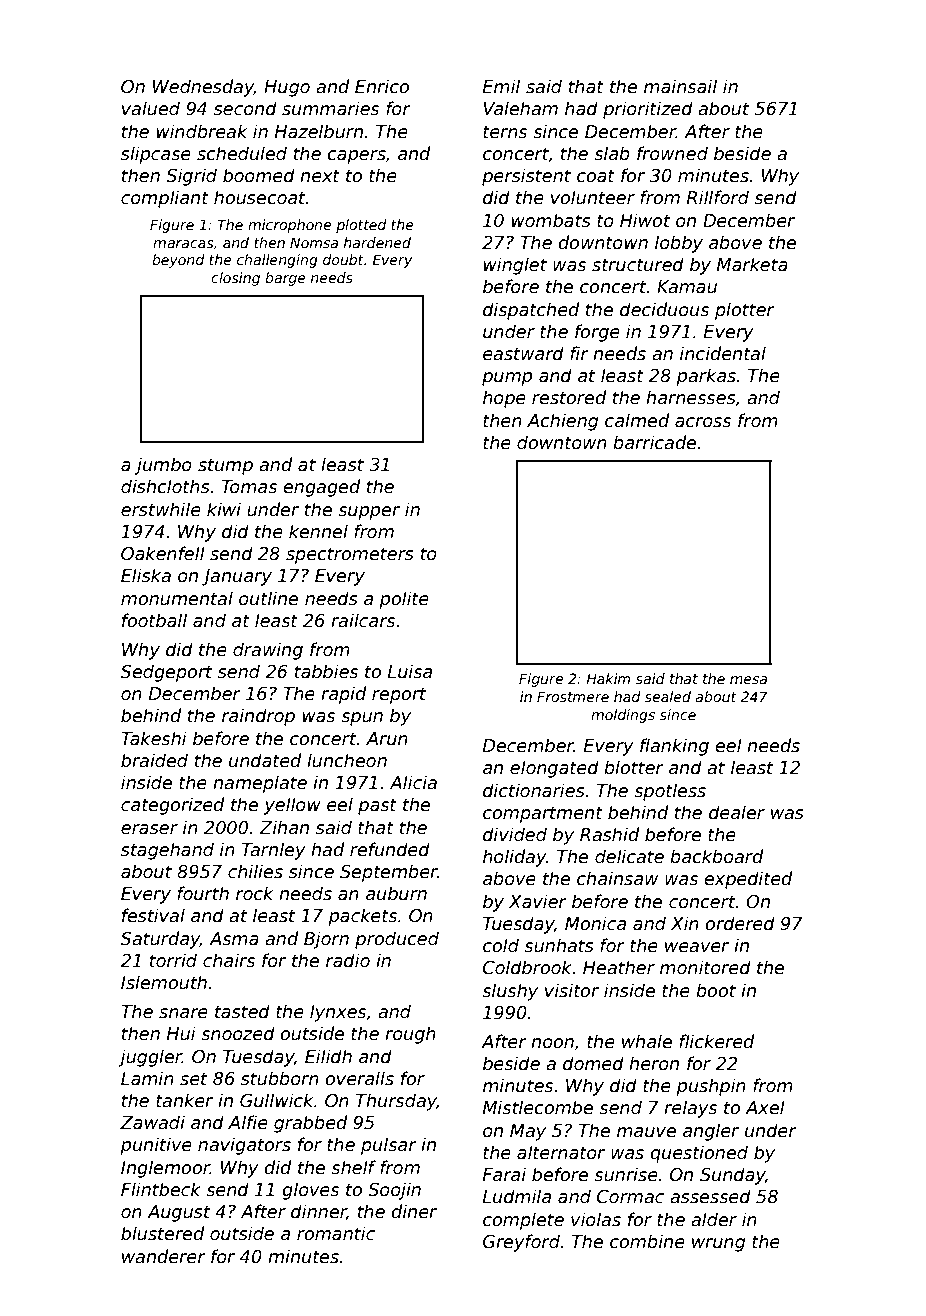 The width and height of the image is (926, 1316). Describe the element at coordinates (654, 442) in the image. I see `barricade` at that location.
